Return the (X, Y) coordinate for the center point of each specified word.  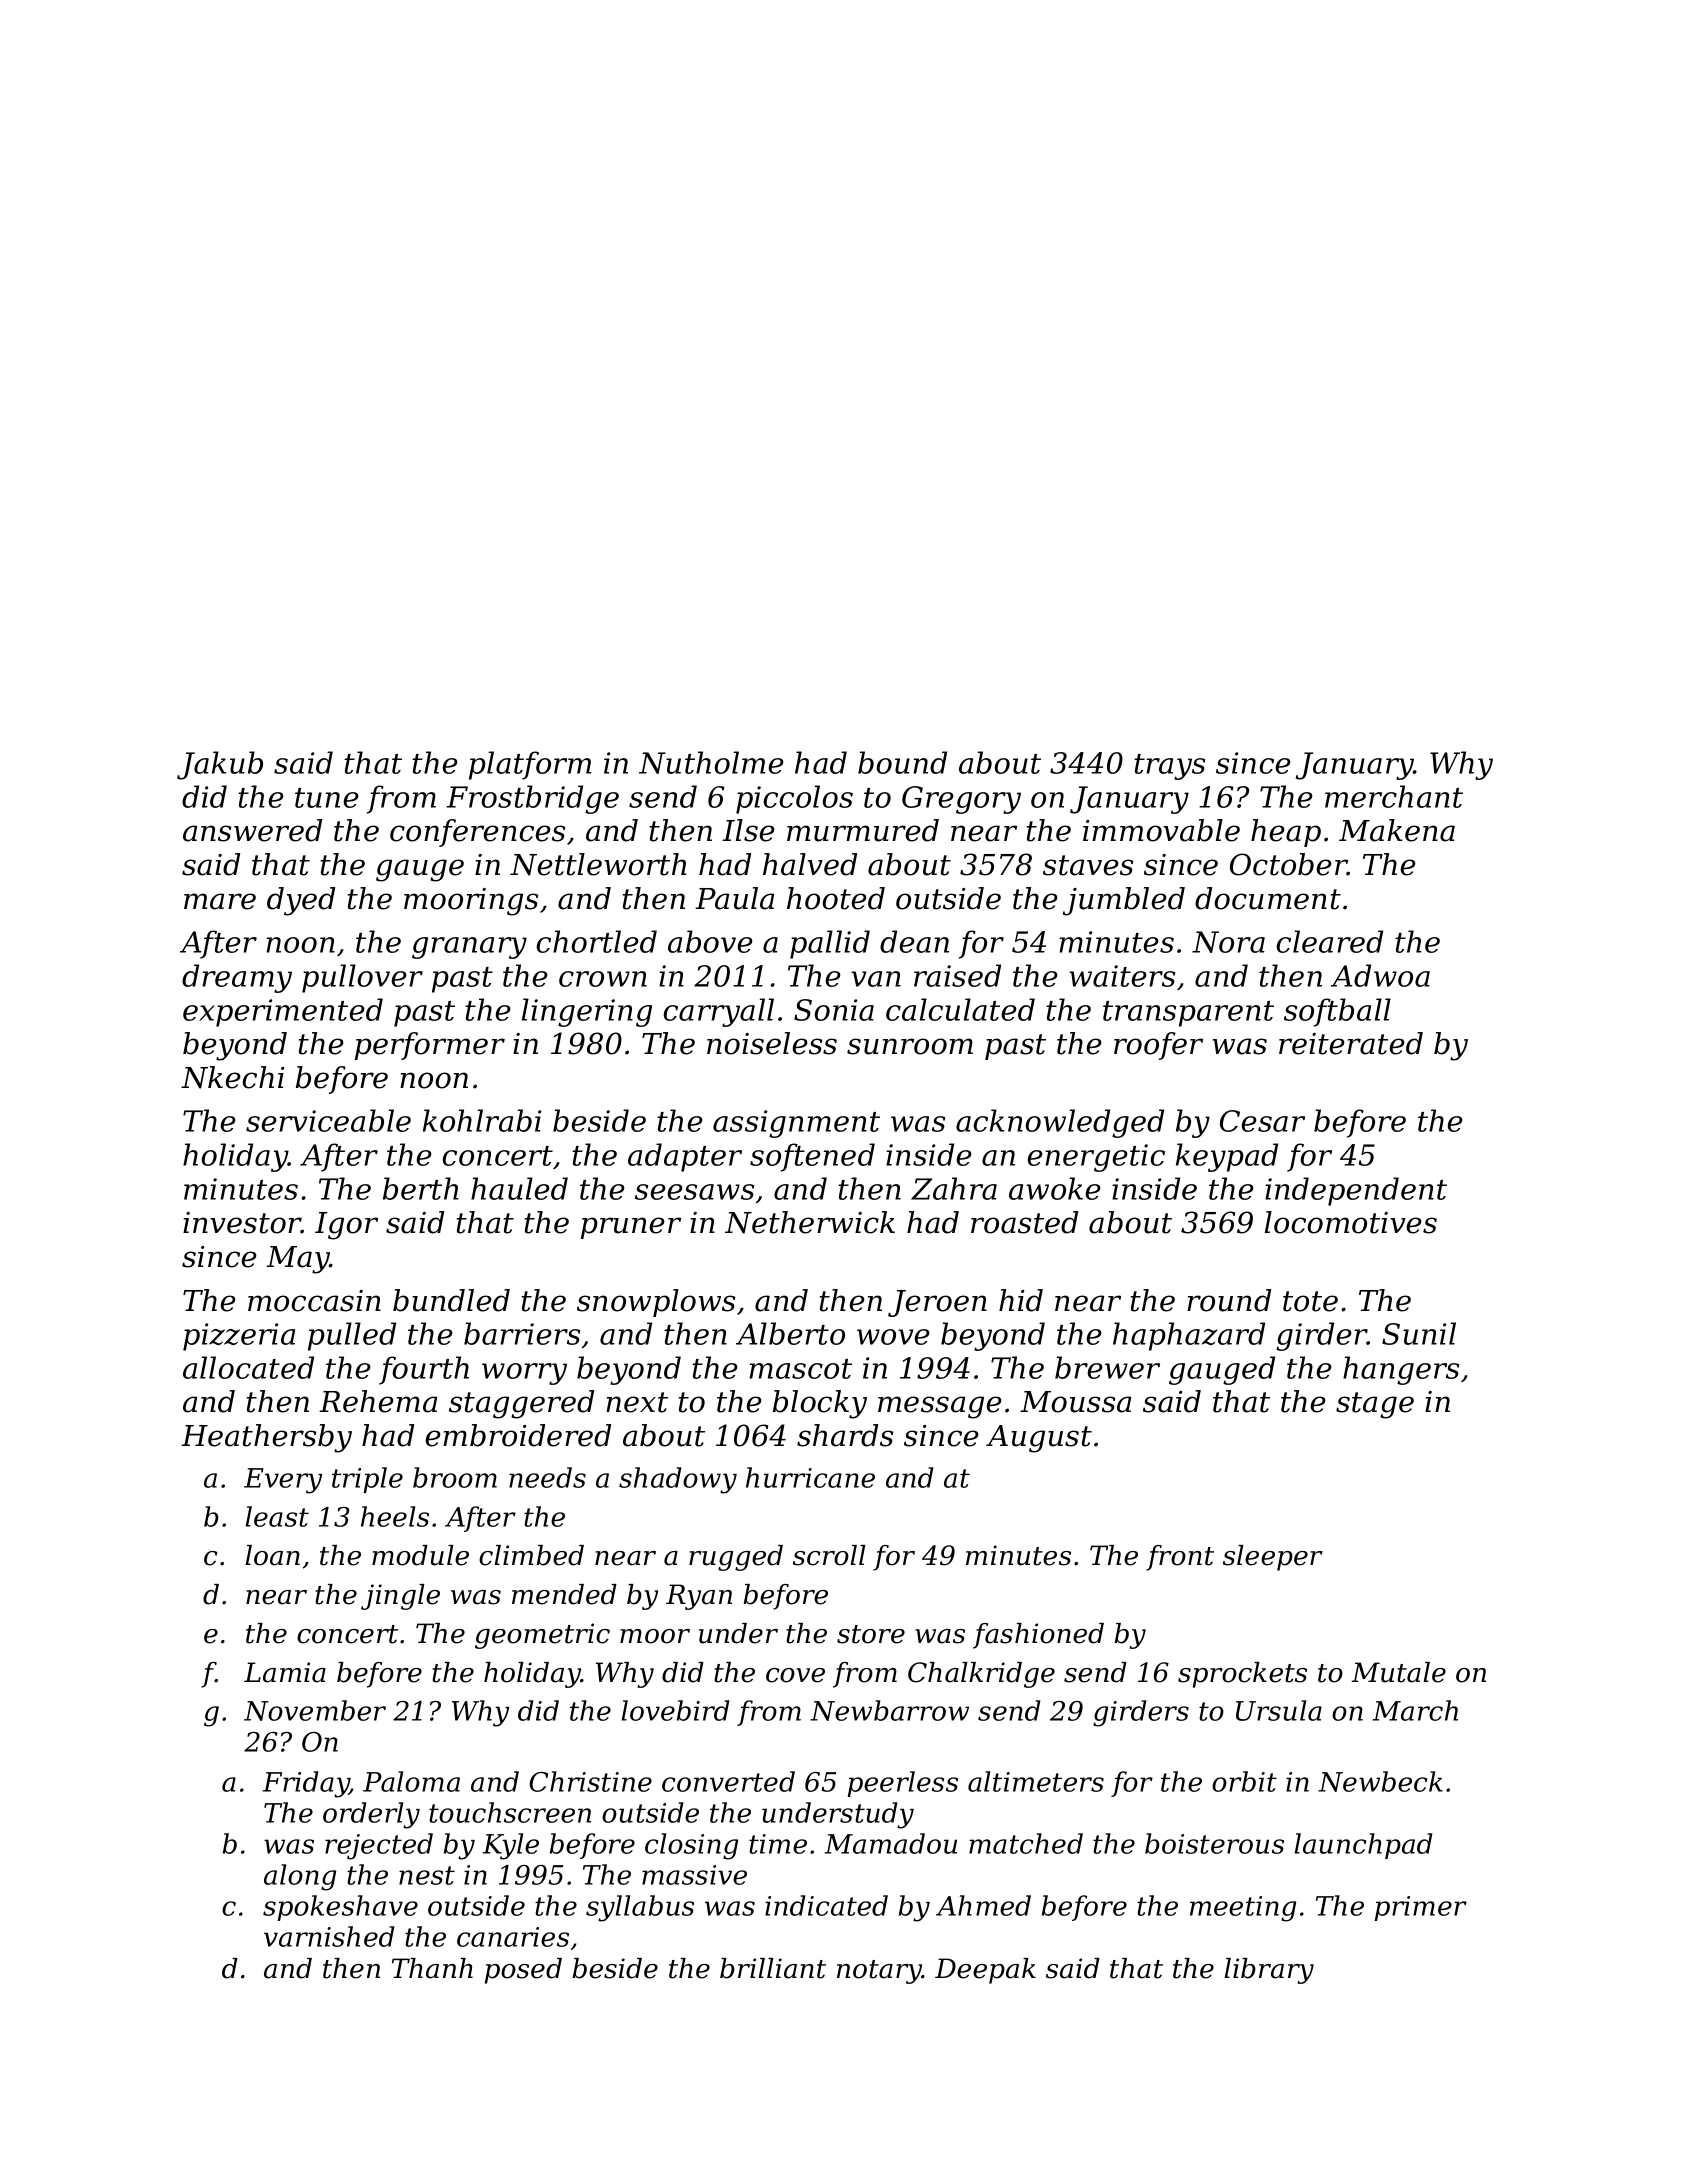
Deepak (985, 1971)
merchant (1394, 796)
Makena (1397, 830)
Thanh (432, 1968)
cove (795, 1675)
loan (272, 1555)
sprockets (1242, 1675)
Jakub (220, 765)
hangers (1401, 1370)
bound (902, 762)
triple (367, 1480)
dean (914, 941)
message (940, 1407)
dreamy (237, 978)
